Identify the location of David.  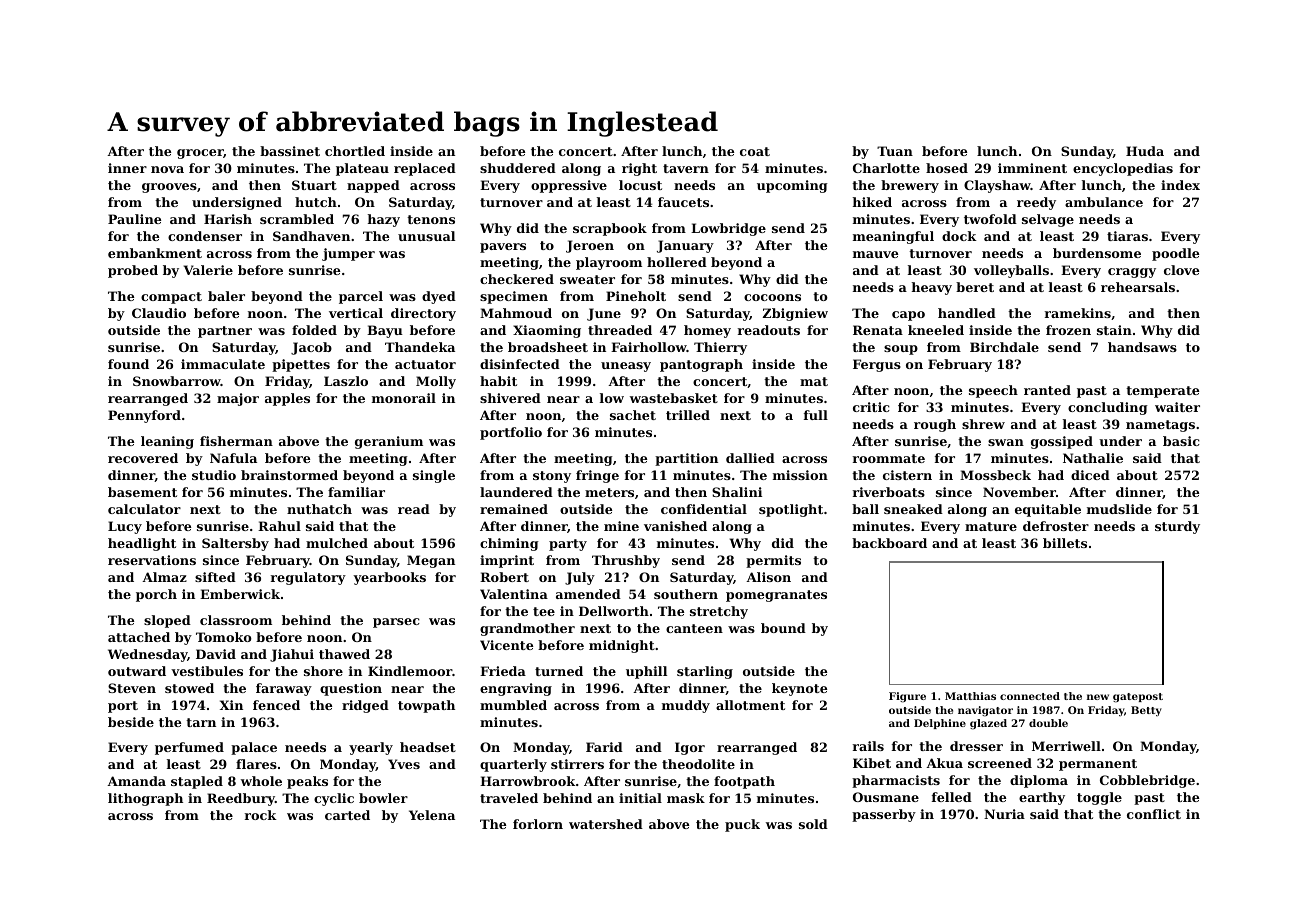
(216, 654).
